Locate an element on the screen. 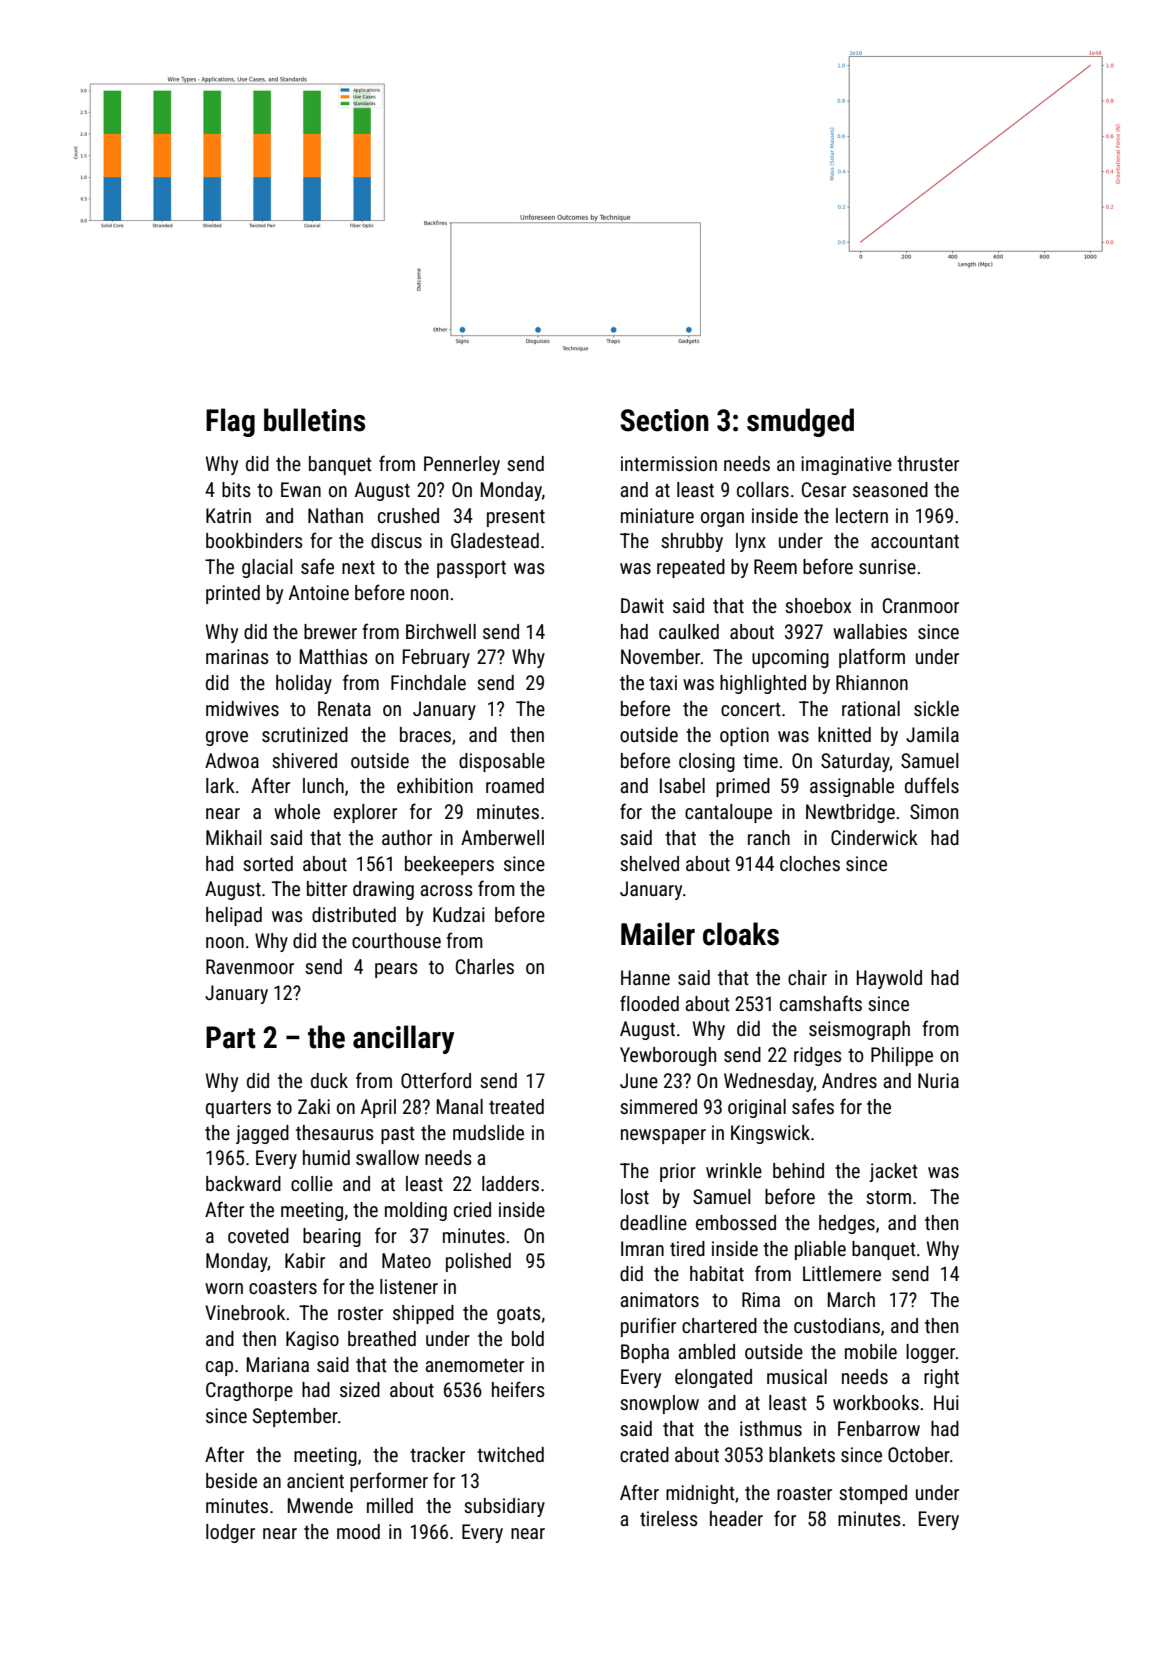 The image size is (1165, 1654). Simon is located at coordinates (934, 811).
